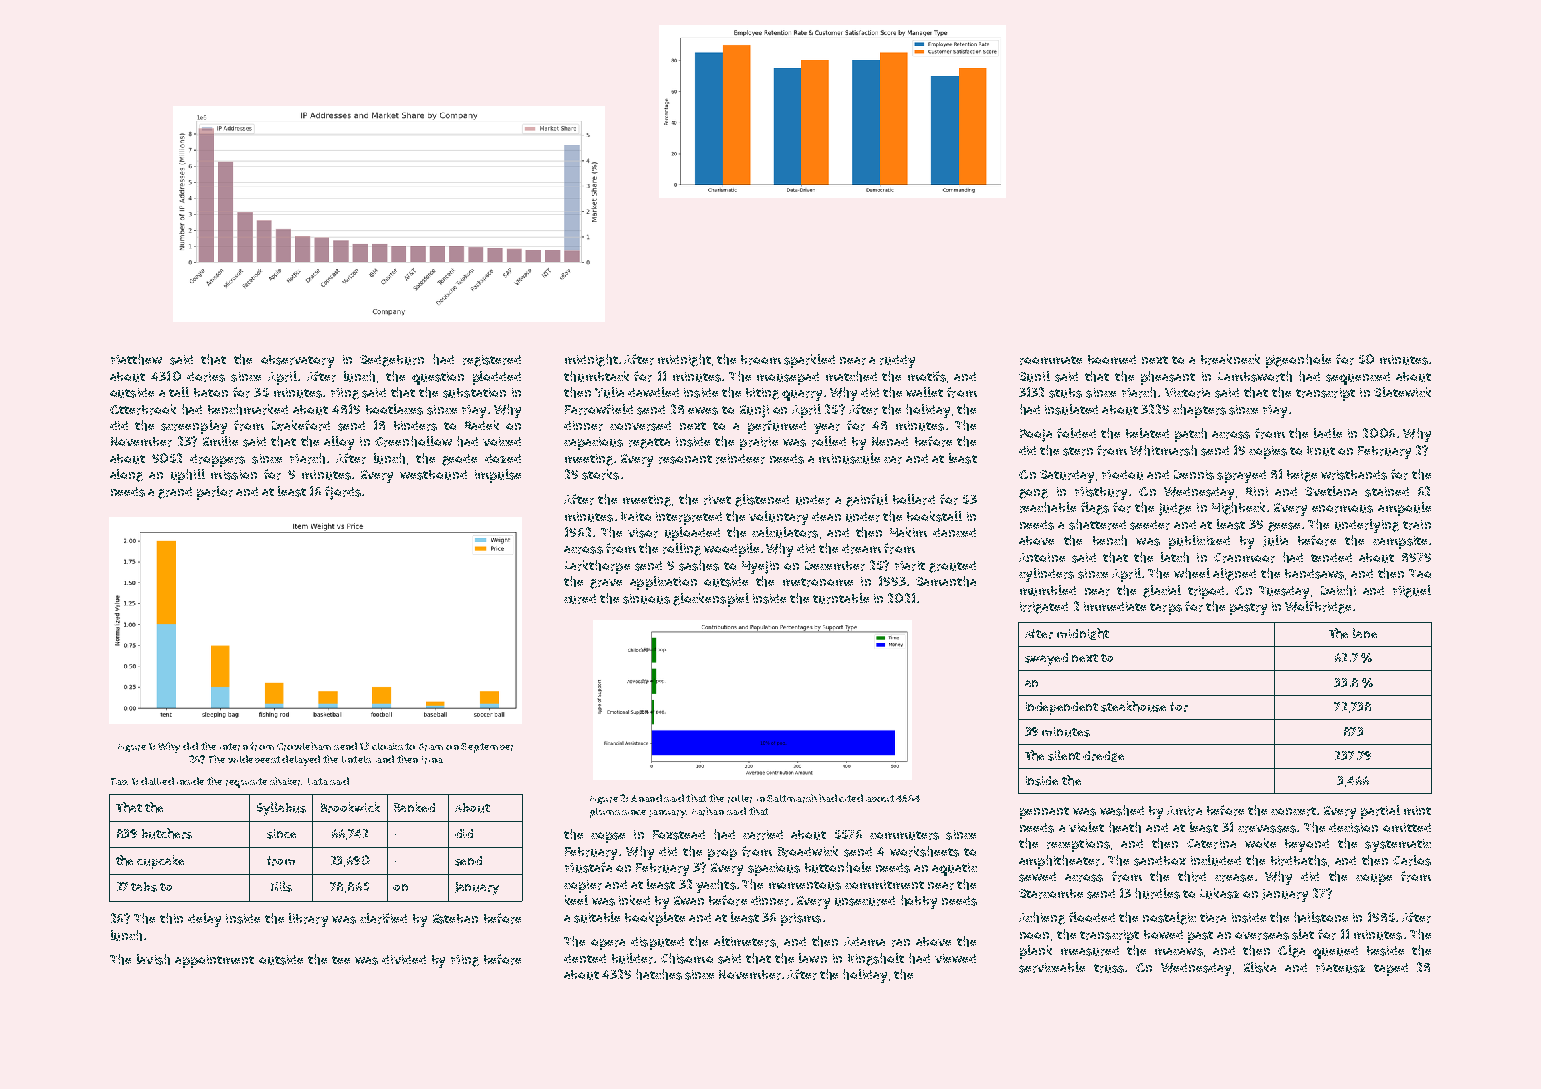 Image resolution: width=1541 pixels, height=1089 pixels. I want to click on swayed, so click(1046, 659).
